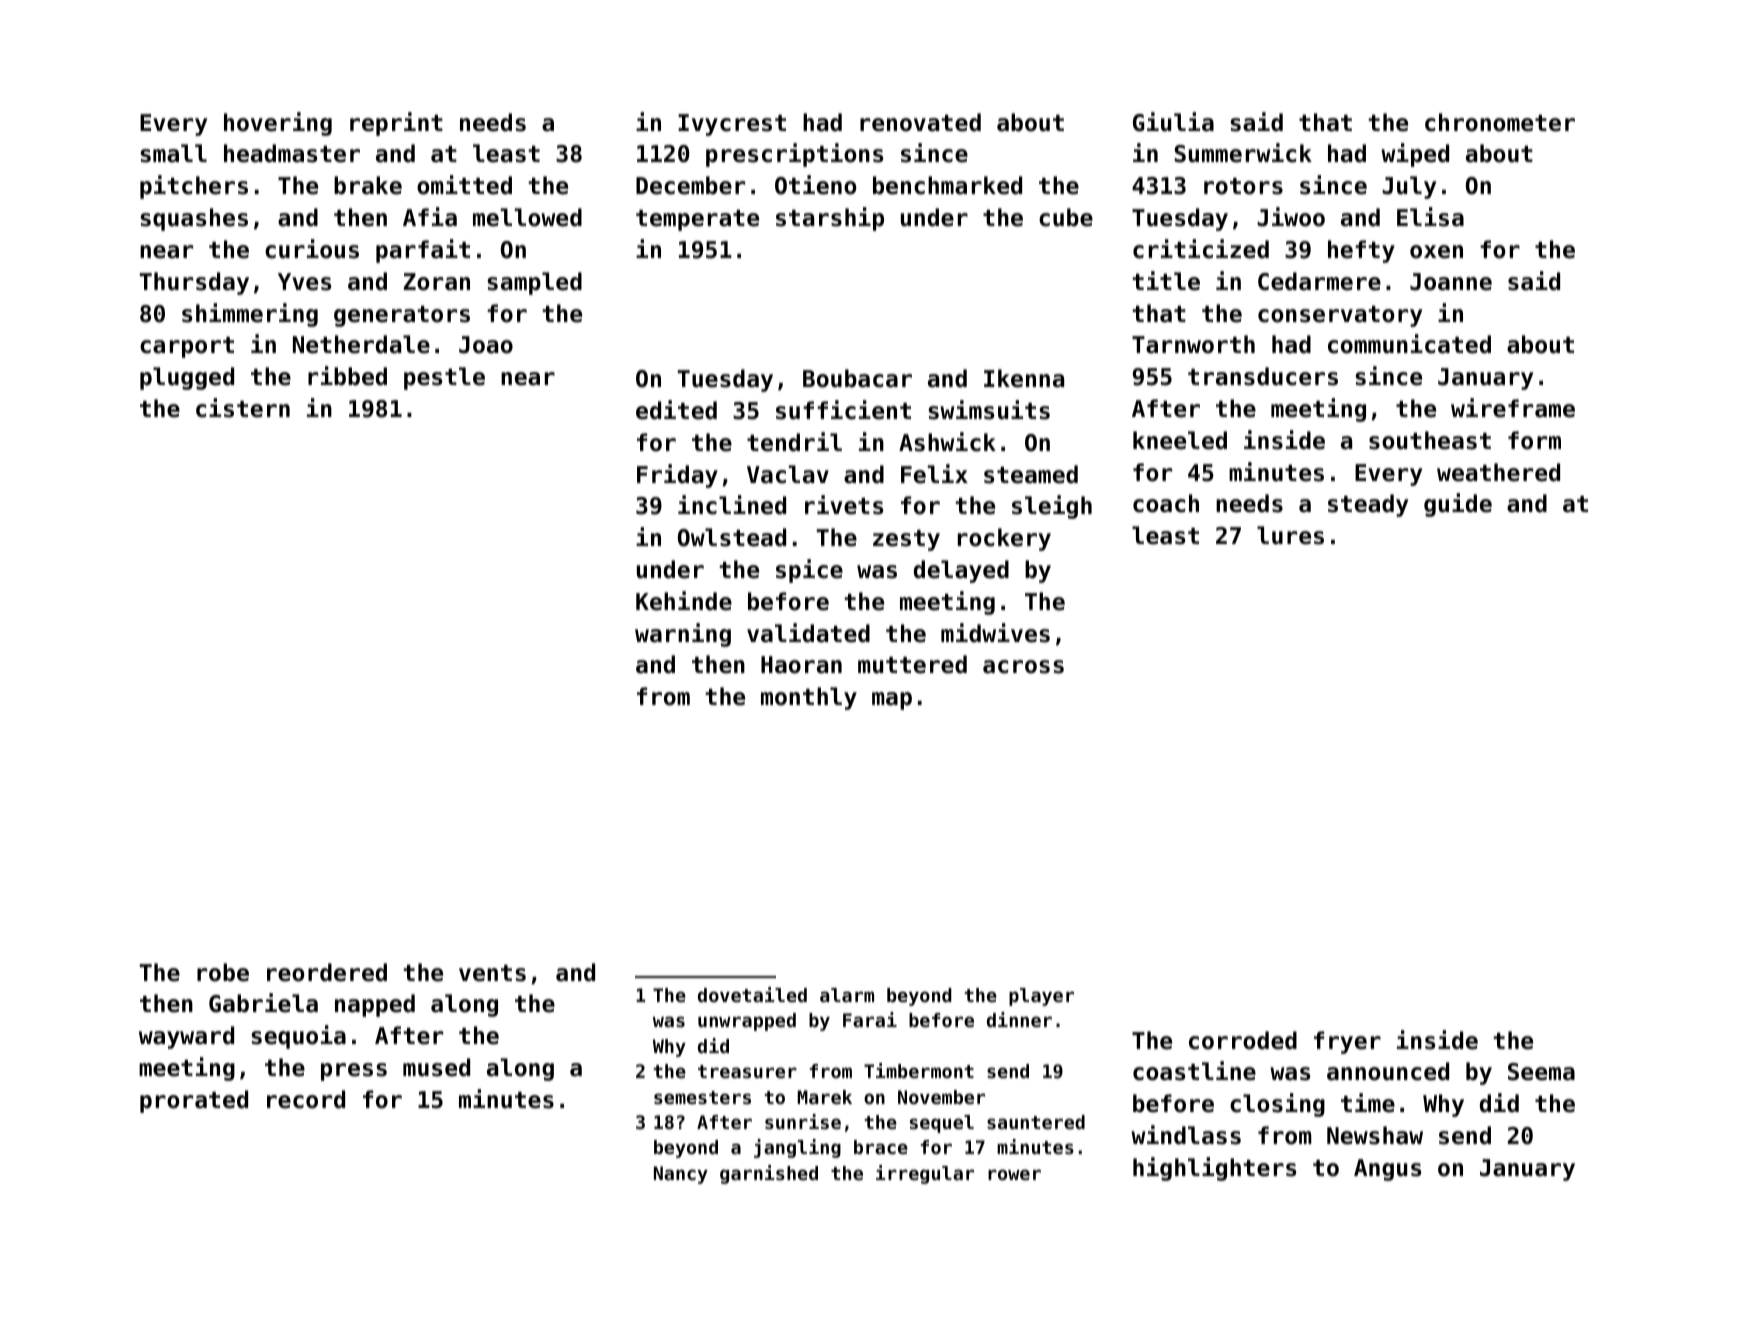  I want to click on Ivycrest, so click(732, 125).
